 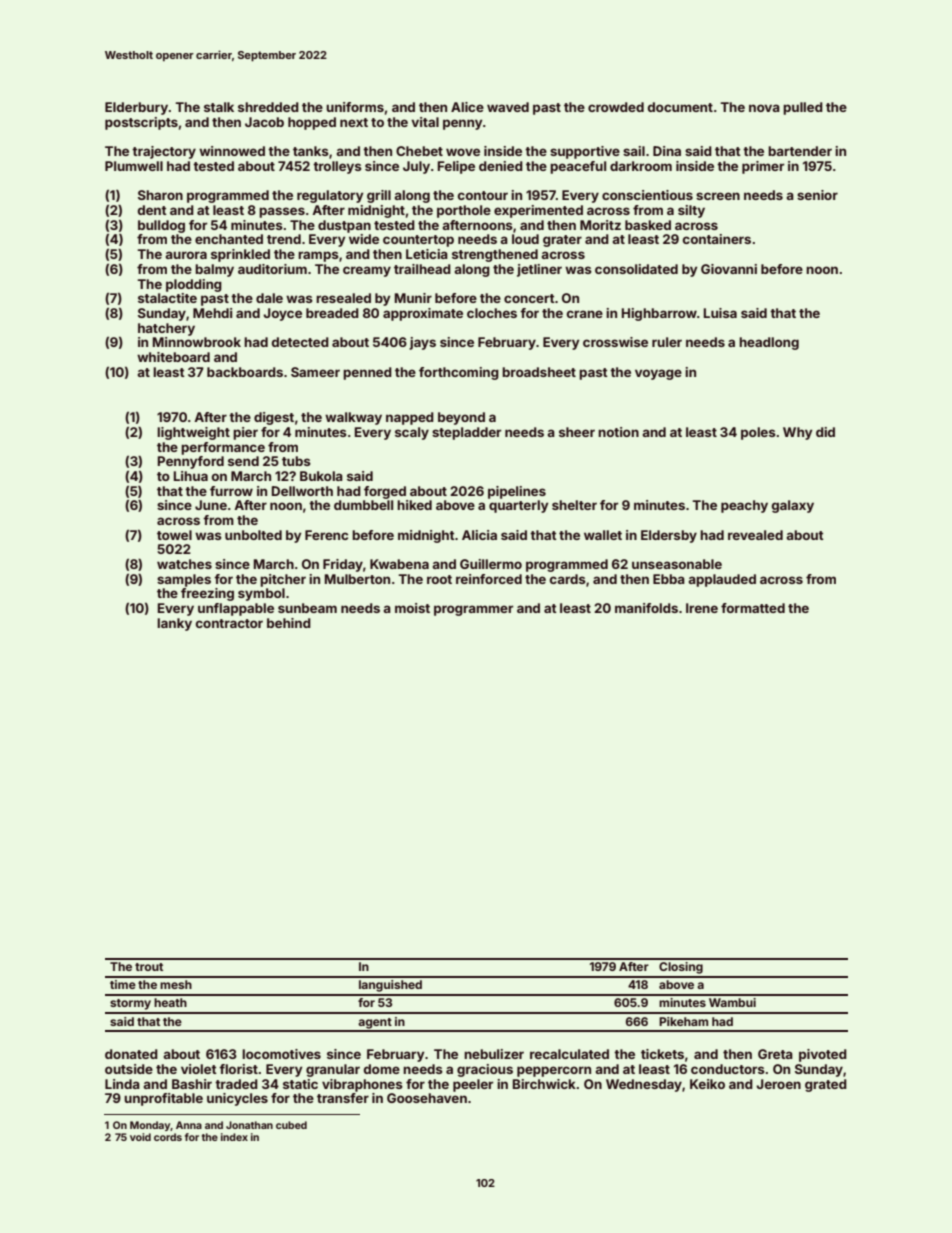 What do you see at coordinates (616, 107) in the page?
I see `crowded` at bounding box center [616, 107].
